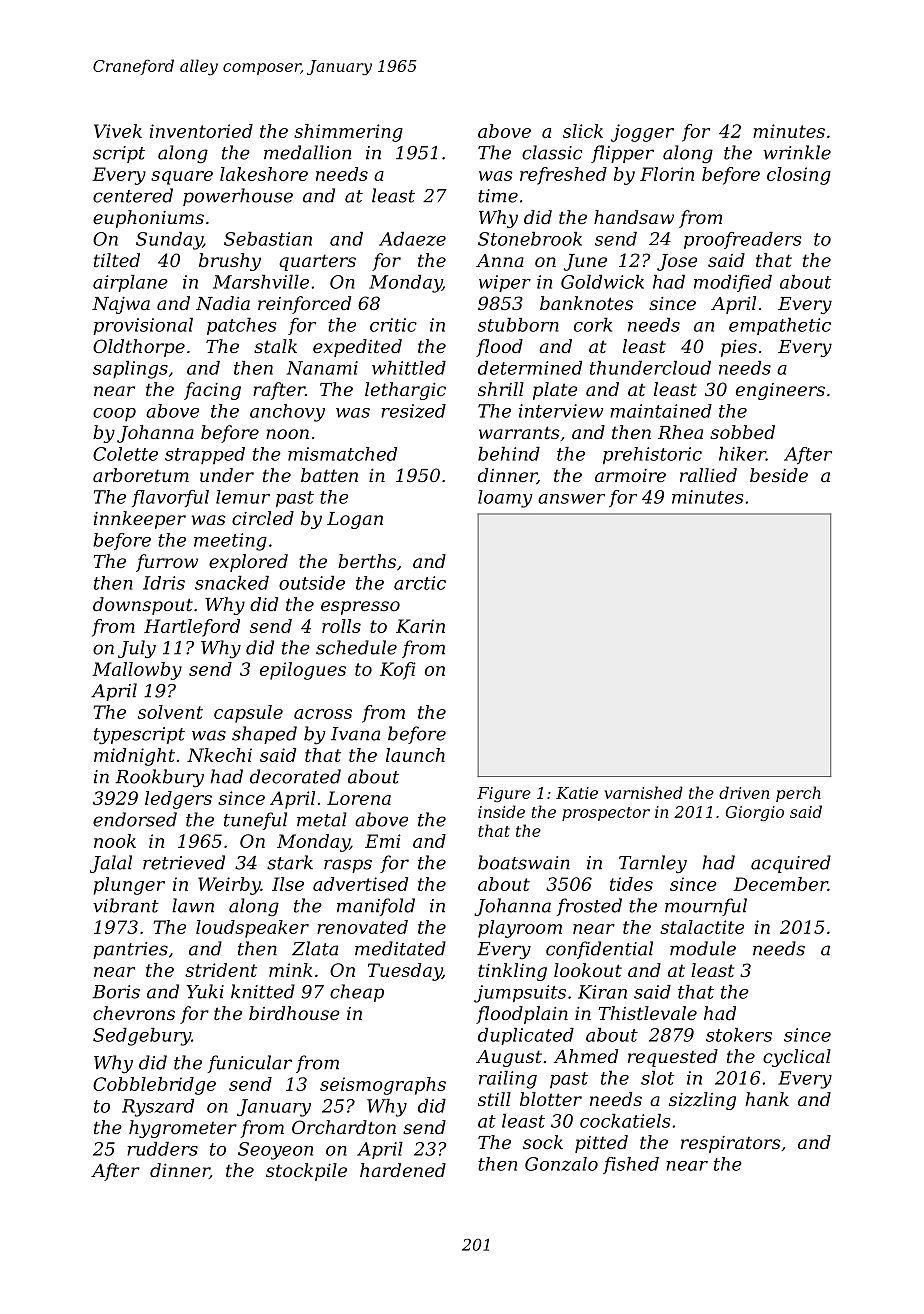 This screenshot has height=1314, width=924. I want to click on confidential, so click(599, 950).
